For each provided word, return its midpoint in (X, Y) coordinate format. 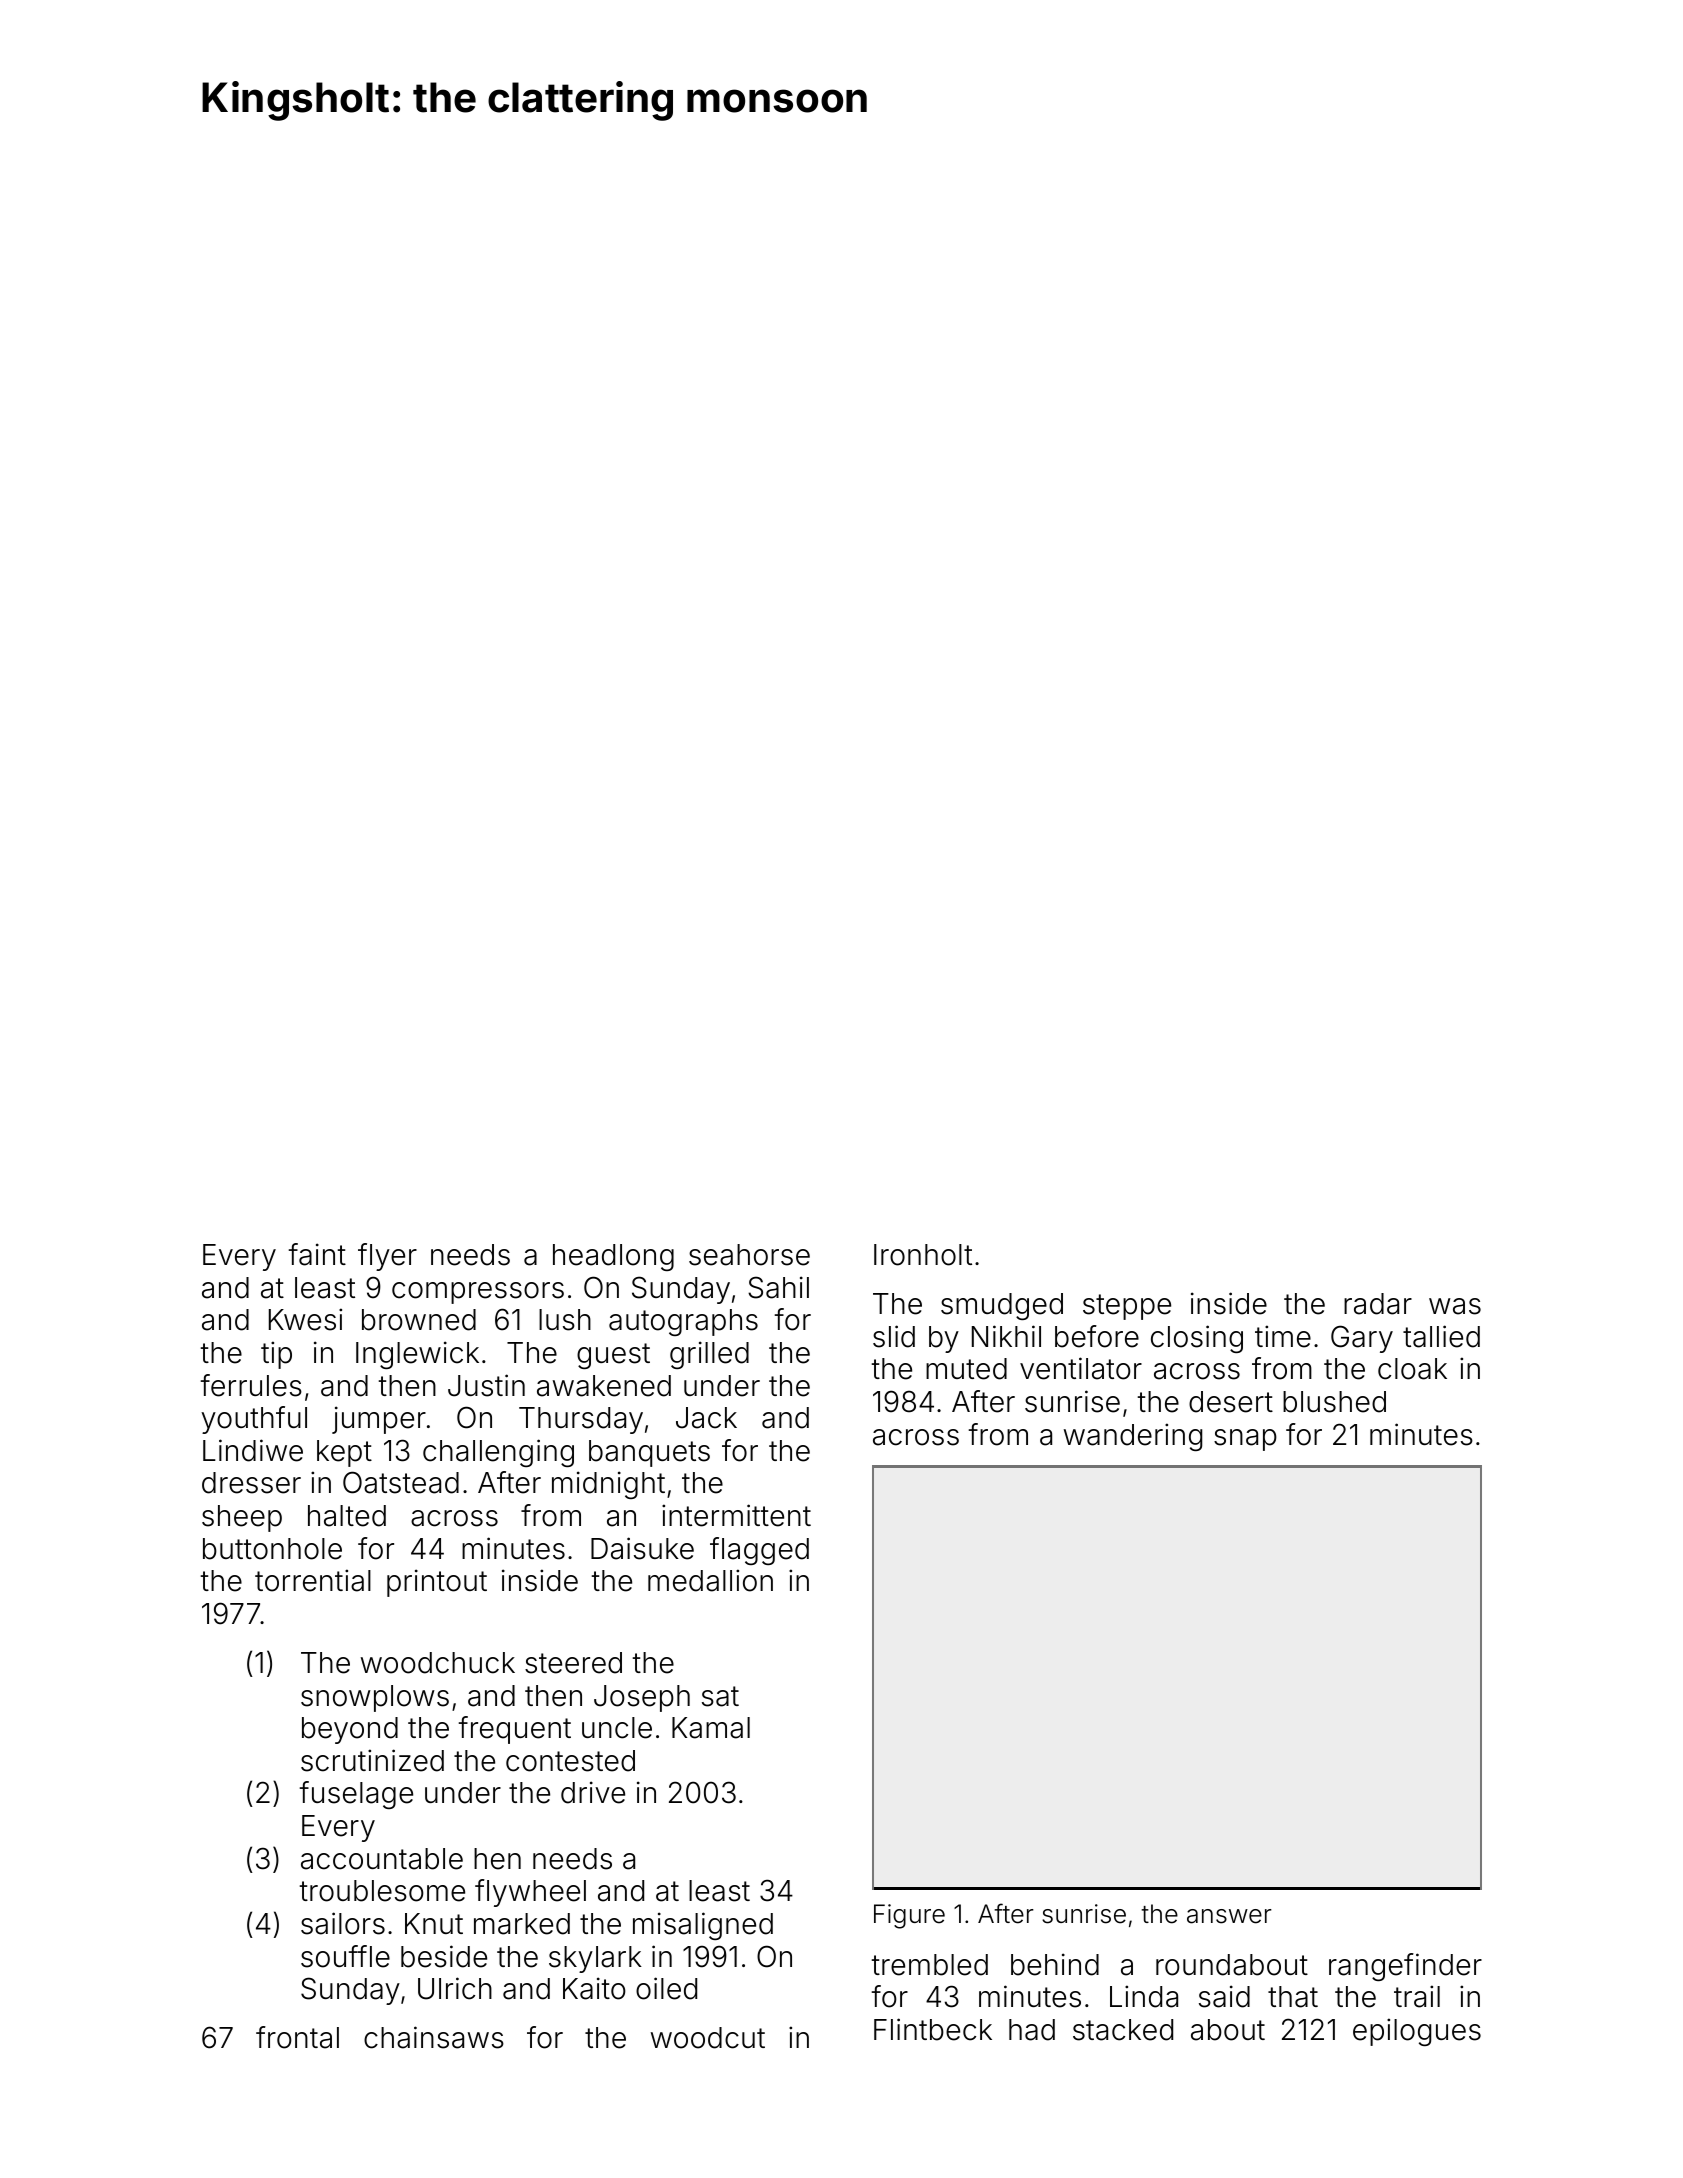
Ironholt (923, 1255)
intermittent (736, 1515)
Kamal (711, 1728)
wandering (1133, 1437)
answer (1229, 1916)
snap (1245, 1440)
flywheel (530, 1893)
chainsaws (434, 2037)
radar (1378, 1304)
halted (347, 1516)
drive (593, 1792)
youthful (254, 1420)
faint (317, 1254)
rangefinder (1405, 1967)
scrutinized (372, 1760)
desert (1231, 1402)
